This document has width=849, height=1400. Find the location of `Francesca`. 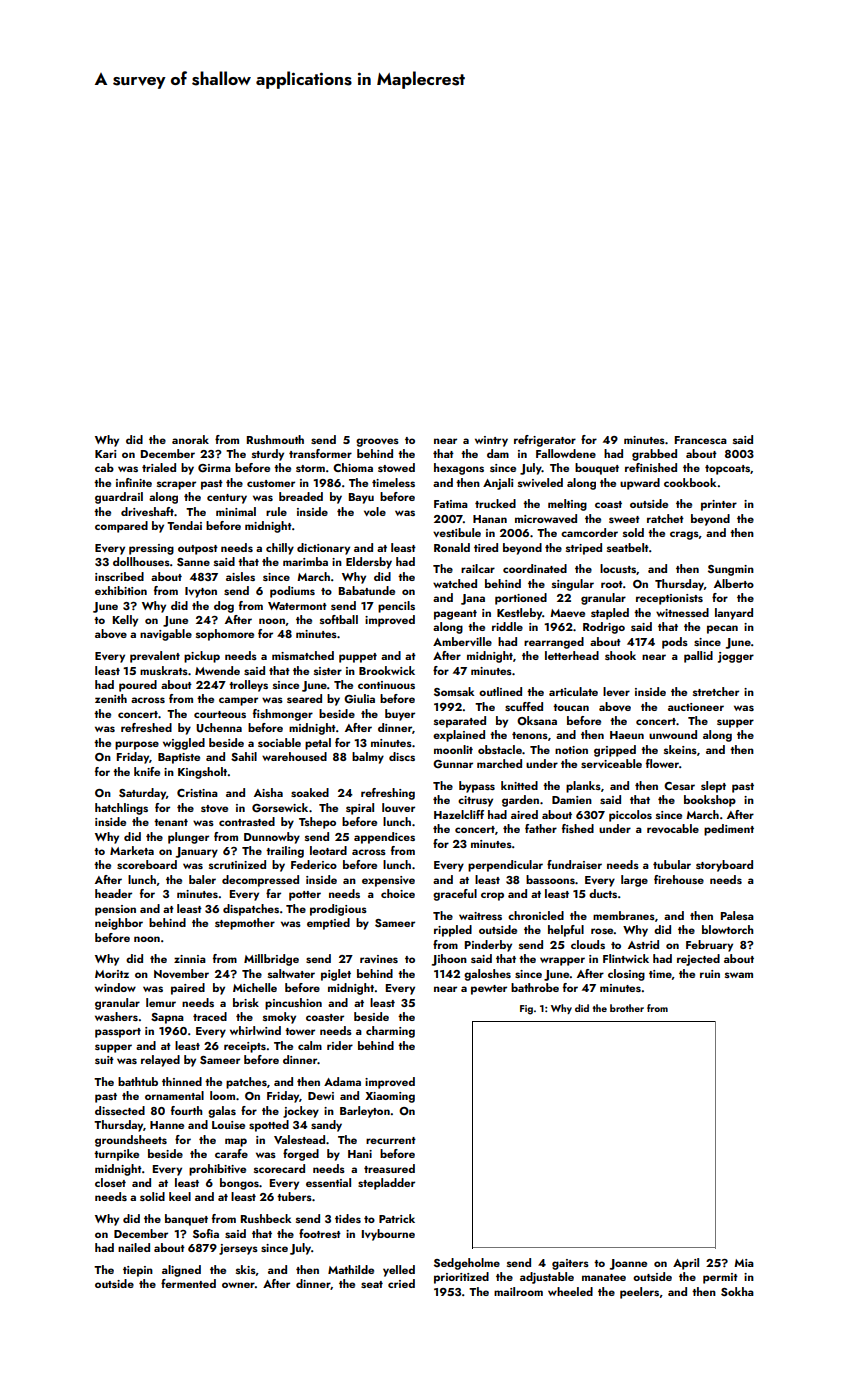

Francesca is located at coordinates (701, 440).
